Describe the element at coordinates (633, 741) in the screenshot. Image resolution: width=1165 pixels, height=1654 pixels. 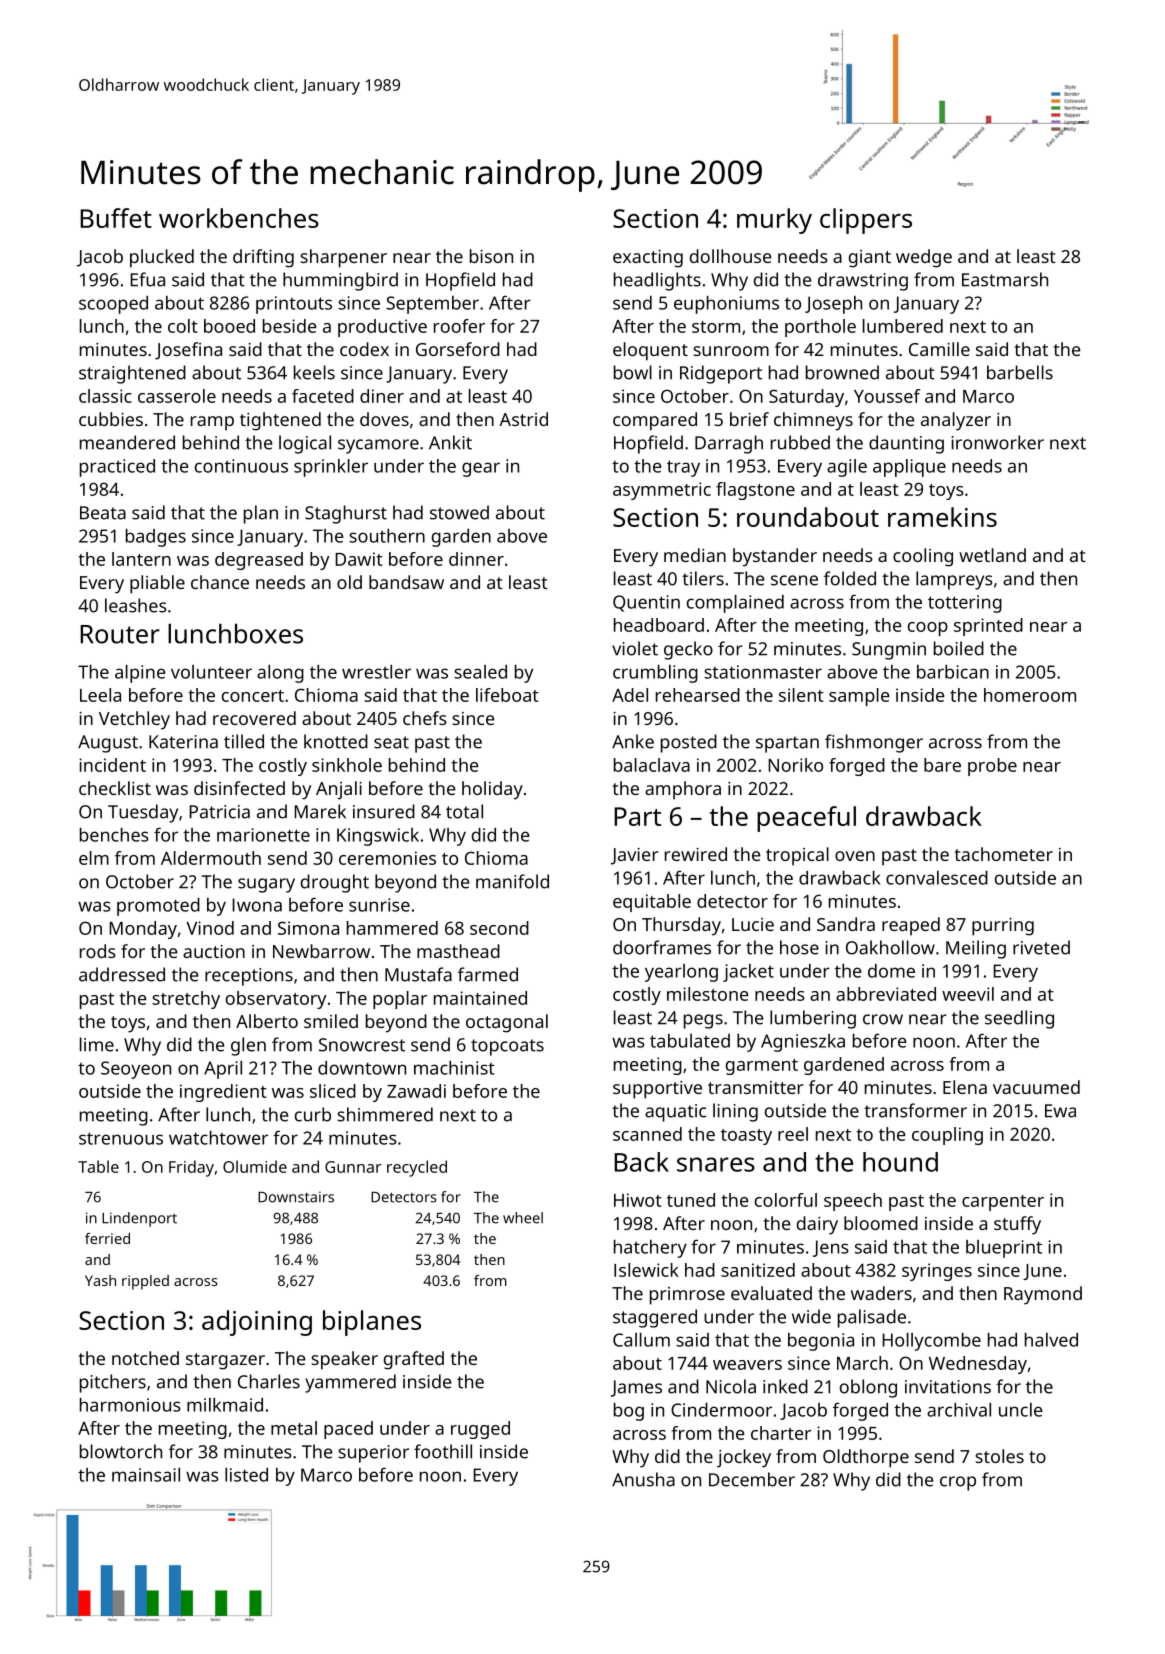
I see `Anke` at that location.
